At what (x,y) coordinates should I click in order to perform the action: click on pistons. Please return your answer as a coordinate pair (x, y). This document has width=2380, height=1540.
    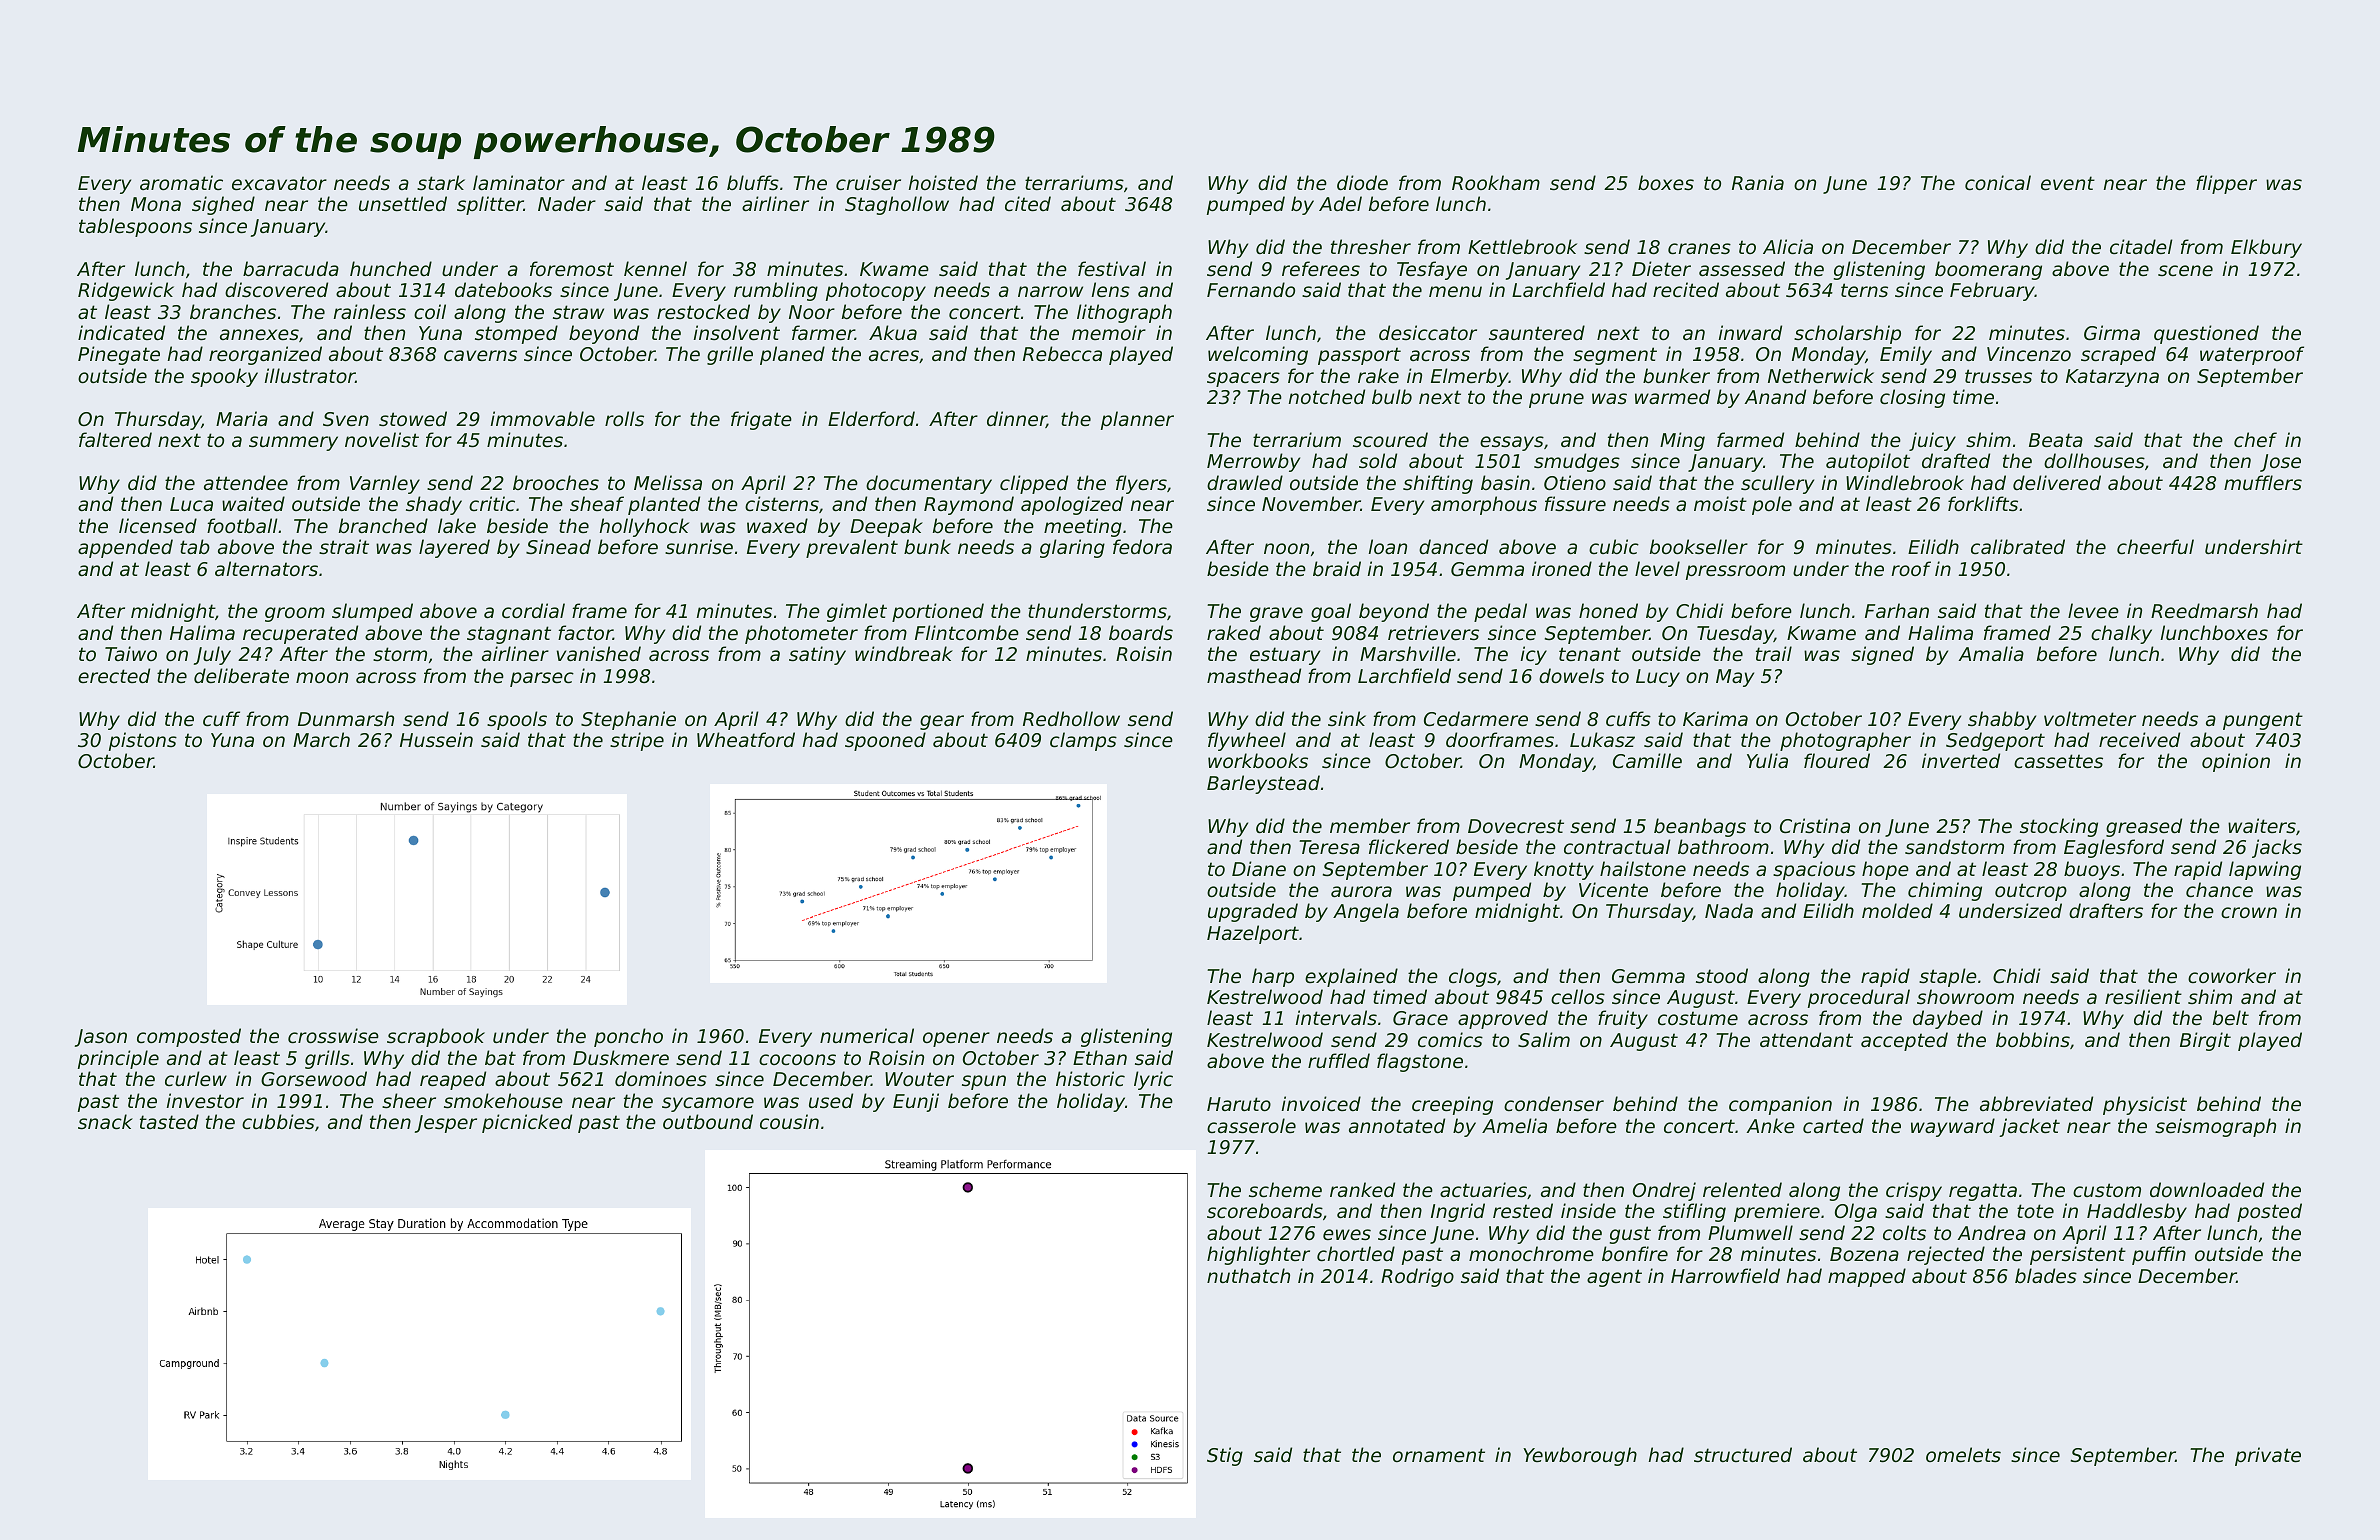
    Looking at the image, I should click on (143, 741).
